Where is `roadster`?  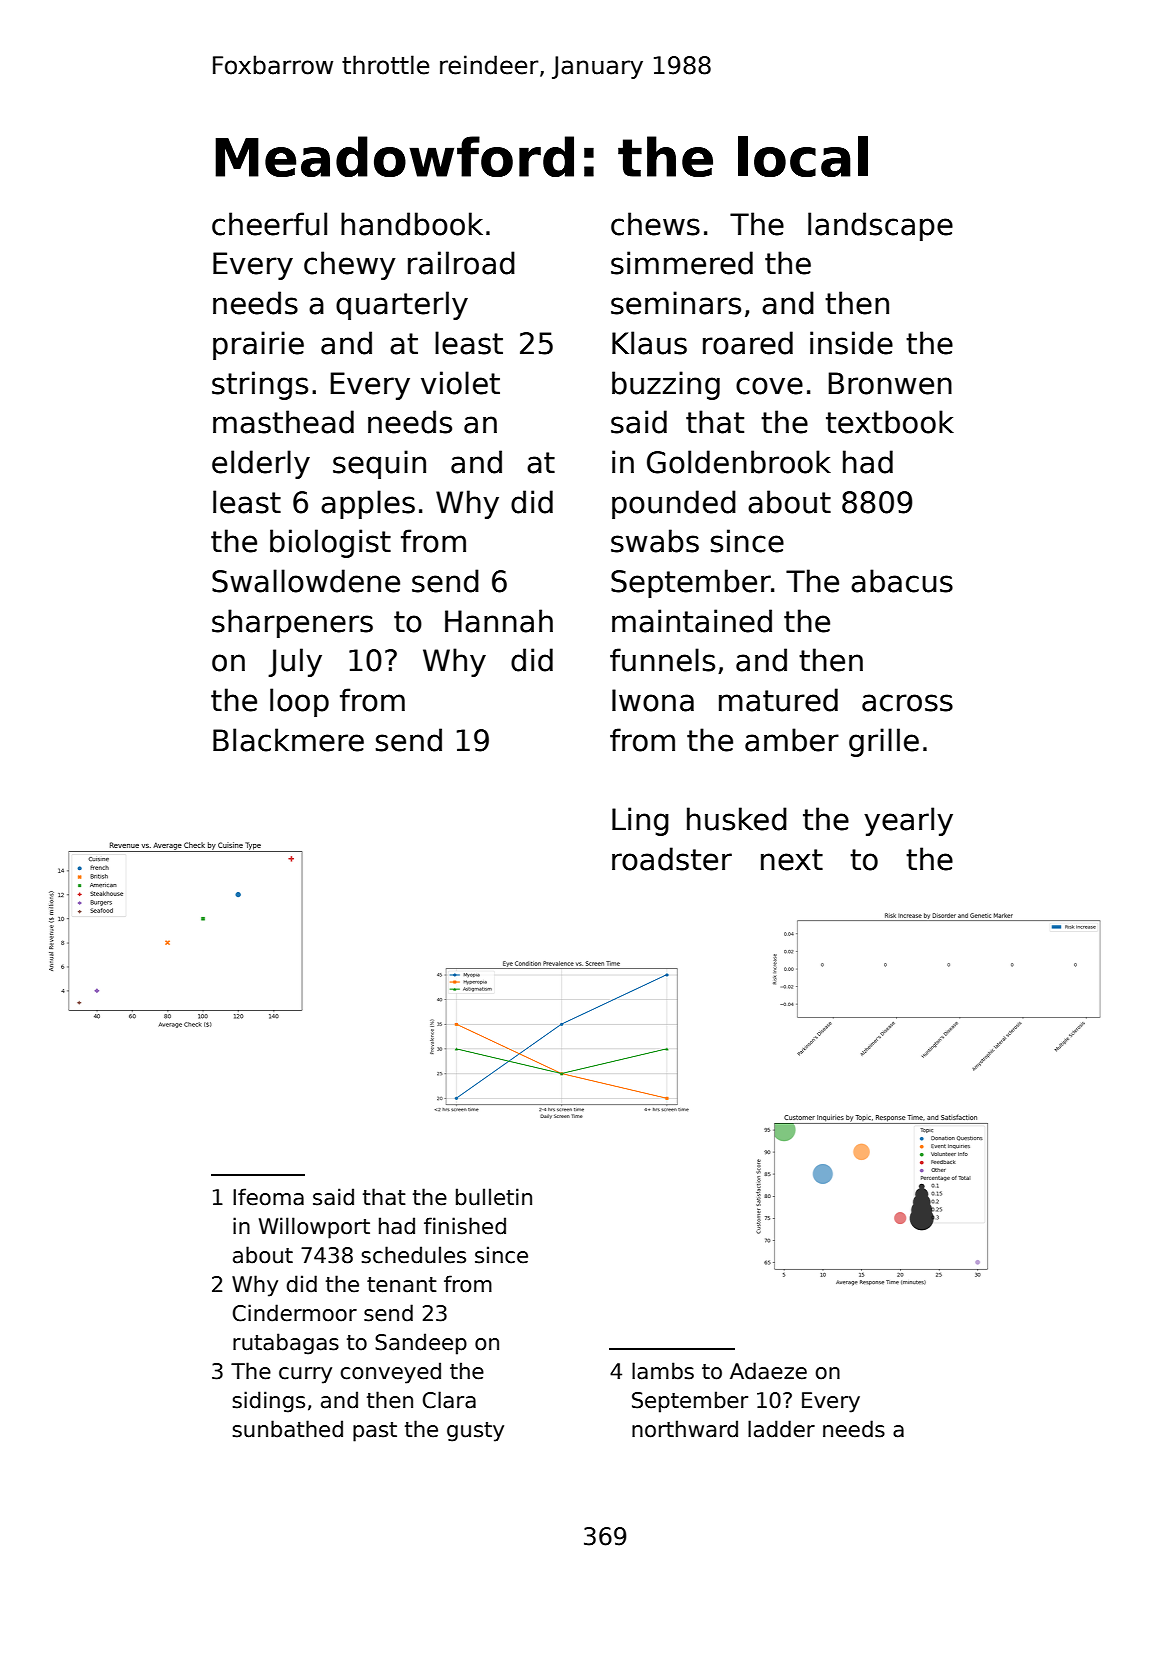
roadster is located at coordinates (672, 859).
